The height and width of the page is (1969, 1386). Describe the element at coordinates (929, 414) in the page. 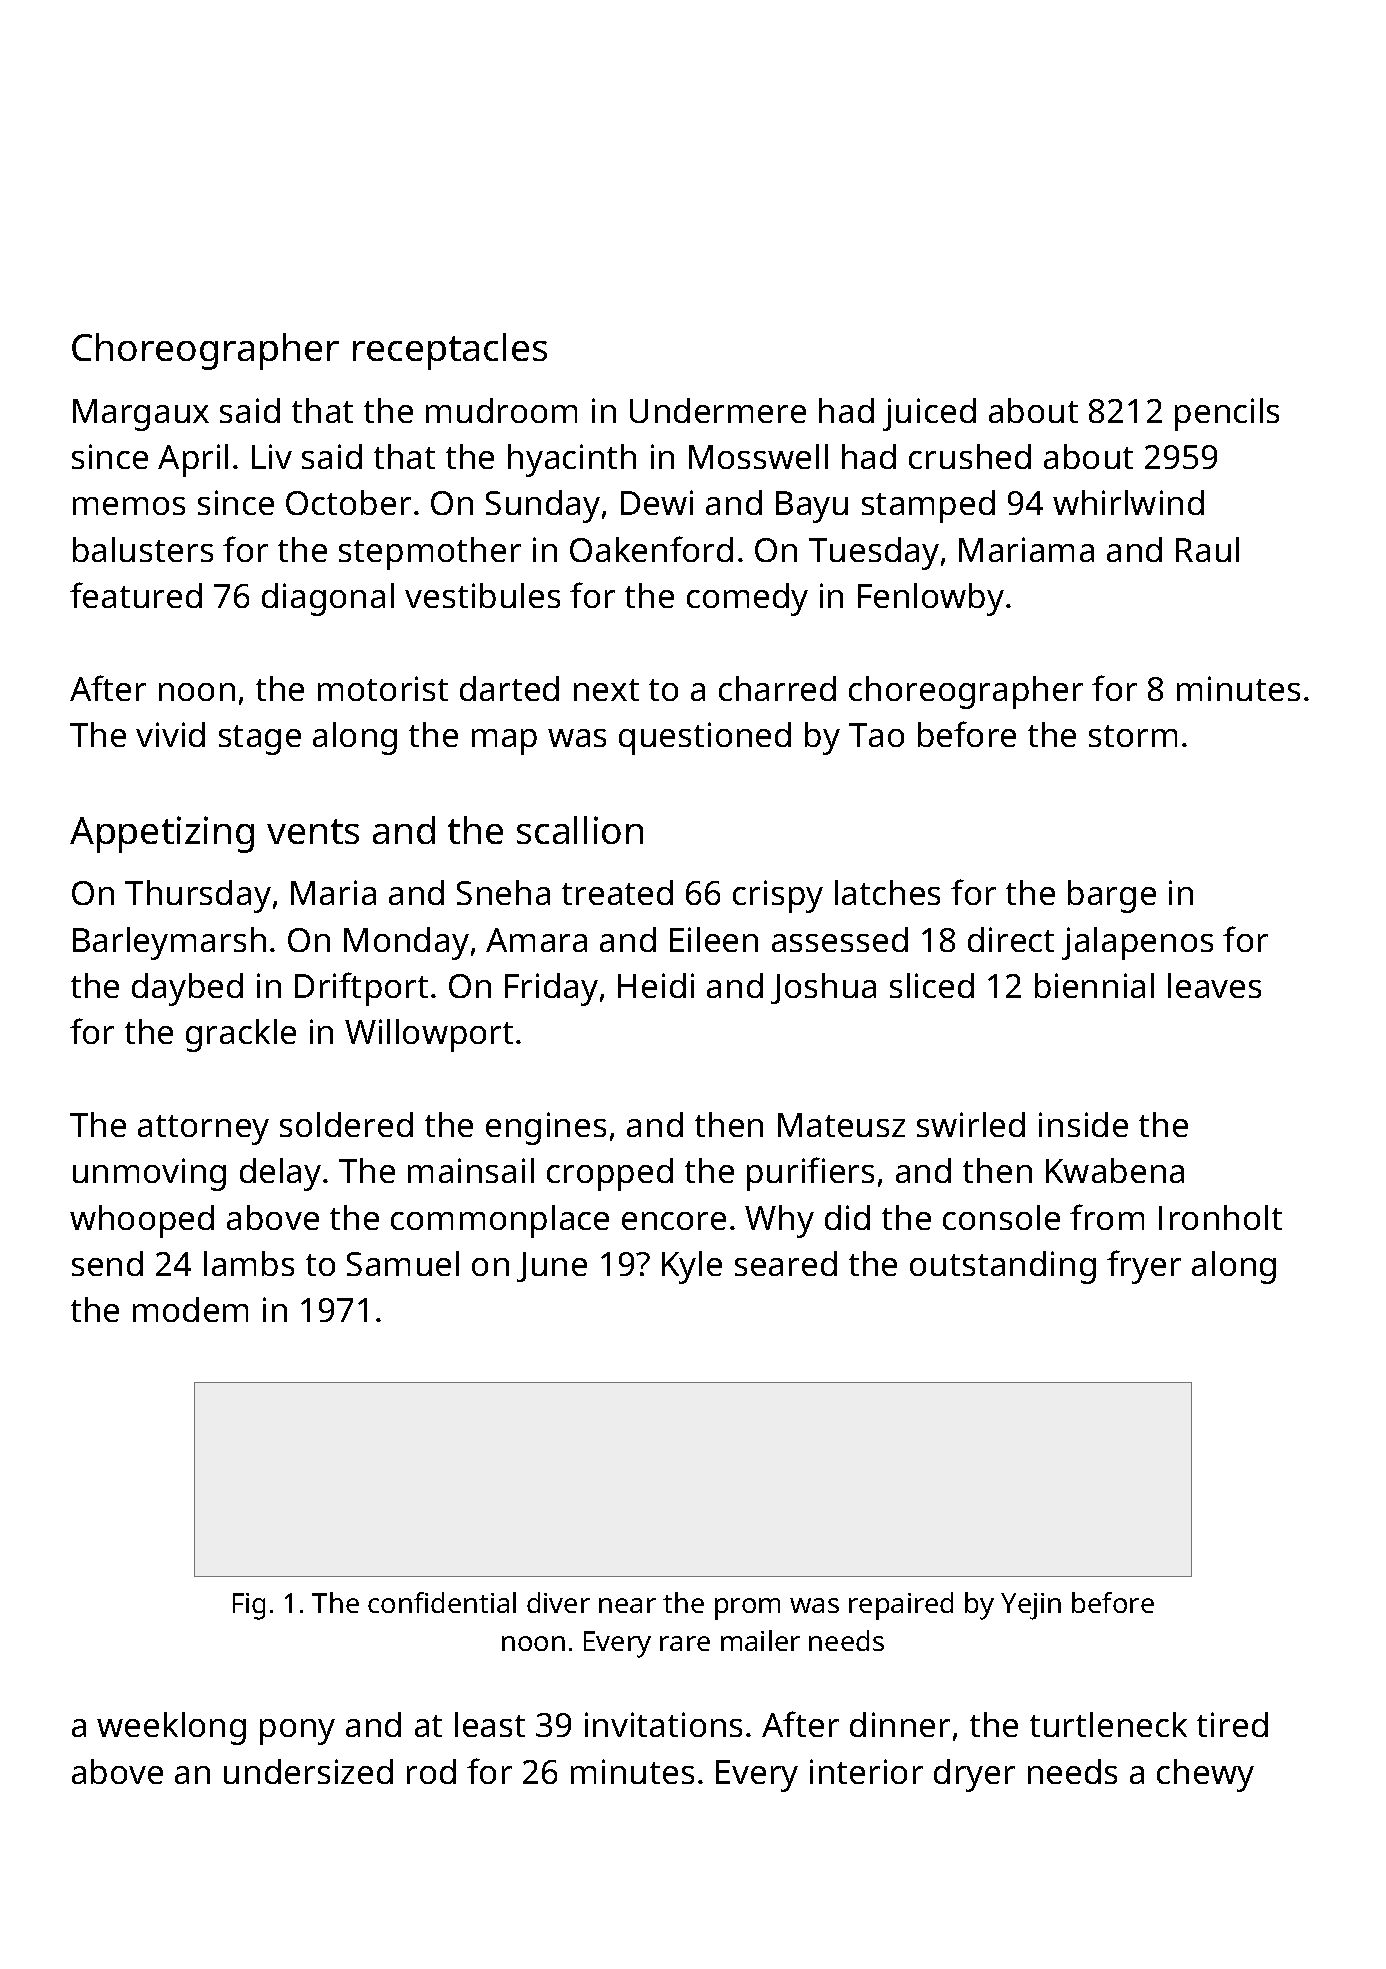

I see `juiced` at that location.
